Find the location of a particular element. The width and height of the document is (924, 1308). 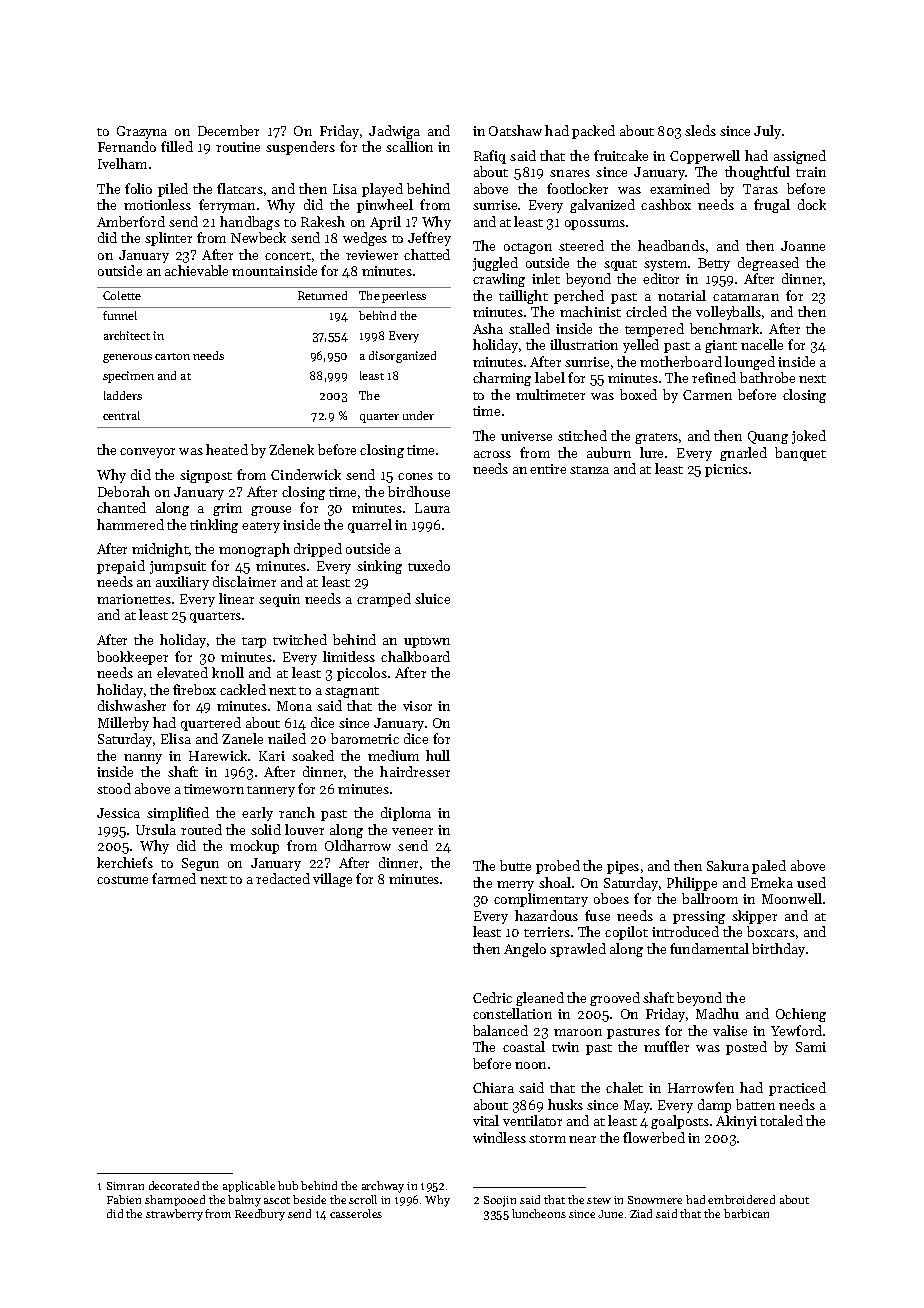

Oatshaw is located at coordinates (515, 130).
